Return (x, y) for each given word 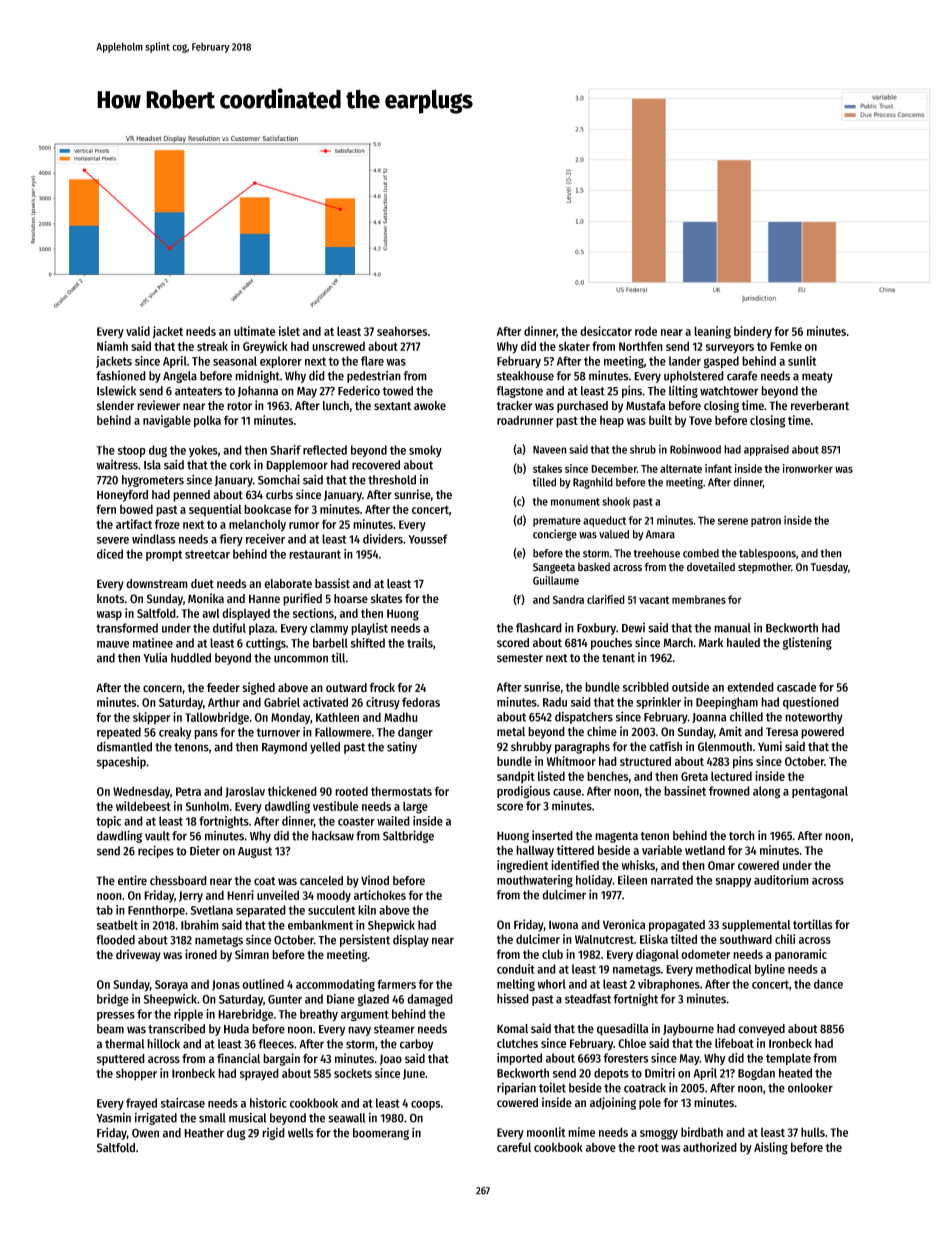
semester (520, 658)
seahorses (402, 331)
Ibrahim (200, 925)
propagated (677, 926)
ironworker (808, 468)
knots (110, 599)
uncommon (301, 659)
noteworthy (814, 718)
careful (514, 1147)
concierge (555, 535)
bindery (753, 332)
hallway (535, 851)
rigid (273, 1134)
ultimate (254, 331)
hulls (813, 1132)
